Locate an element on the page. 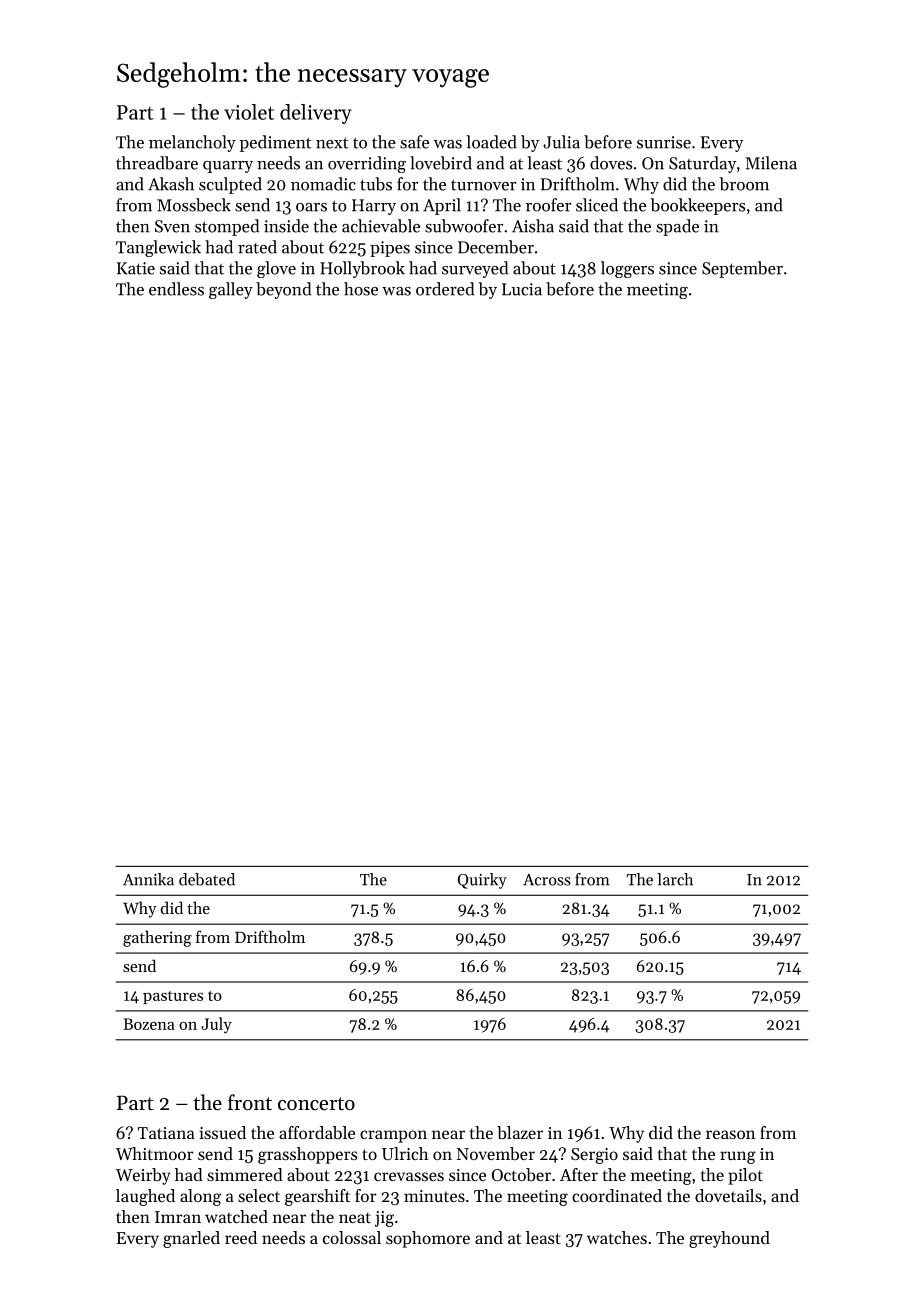 The image size is (924, 1311). debated is located at coordinates (207, 879).
